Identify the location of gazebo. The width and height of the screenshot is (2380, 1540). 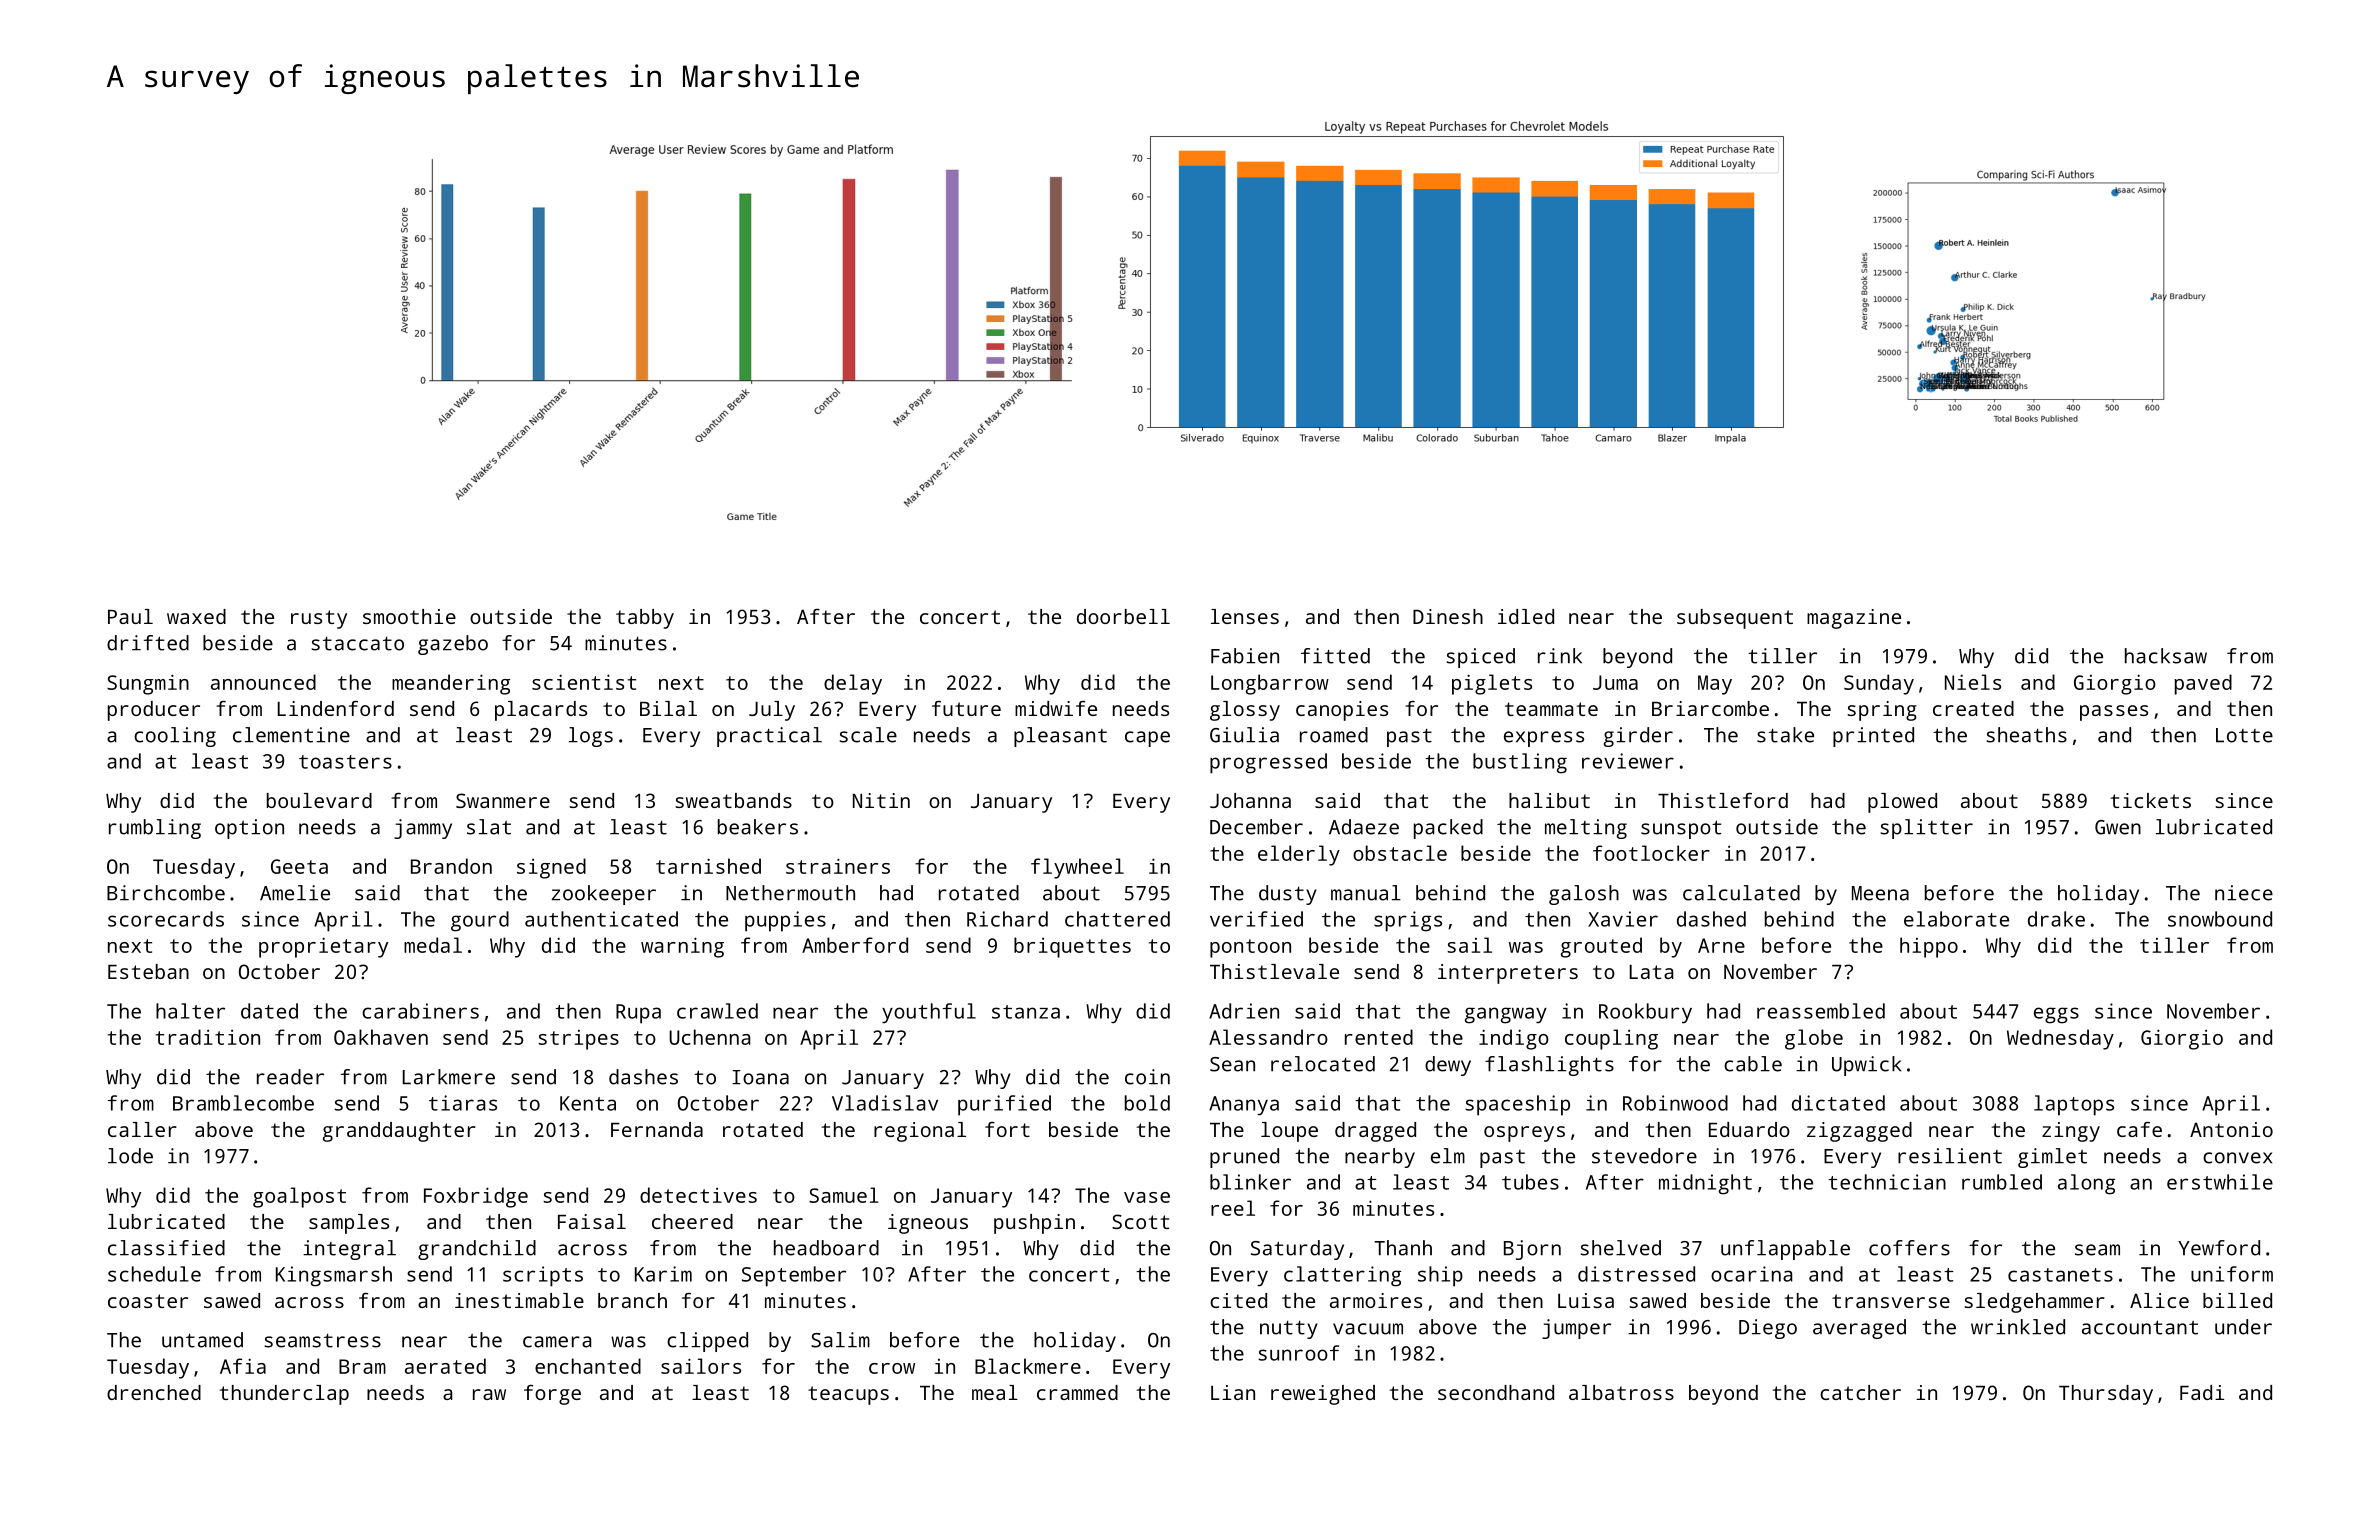
(453, 645).
